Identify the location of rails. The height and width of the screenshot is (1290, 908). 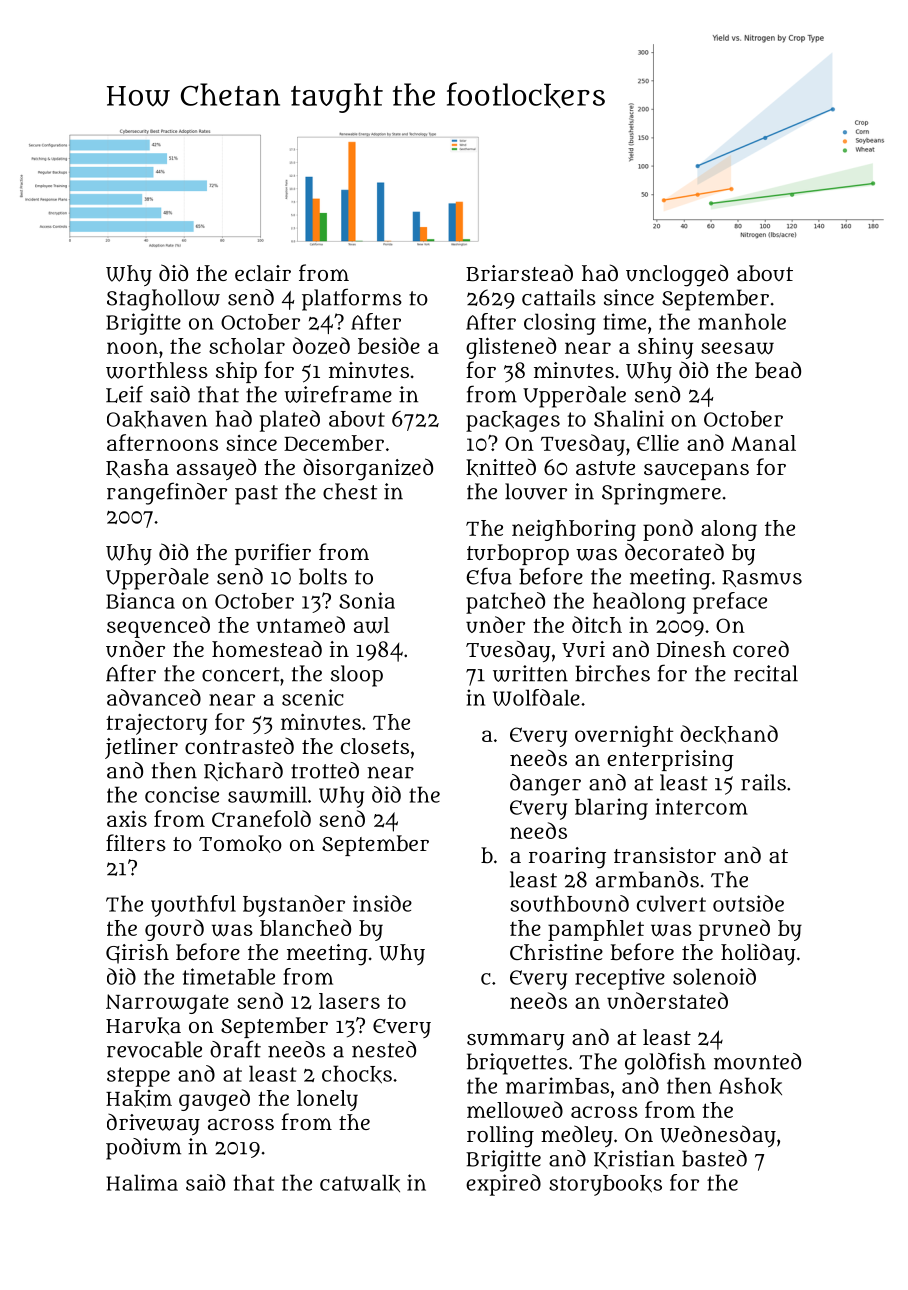
(763, 782).
